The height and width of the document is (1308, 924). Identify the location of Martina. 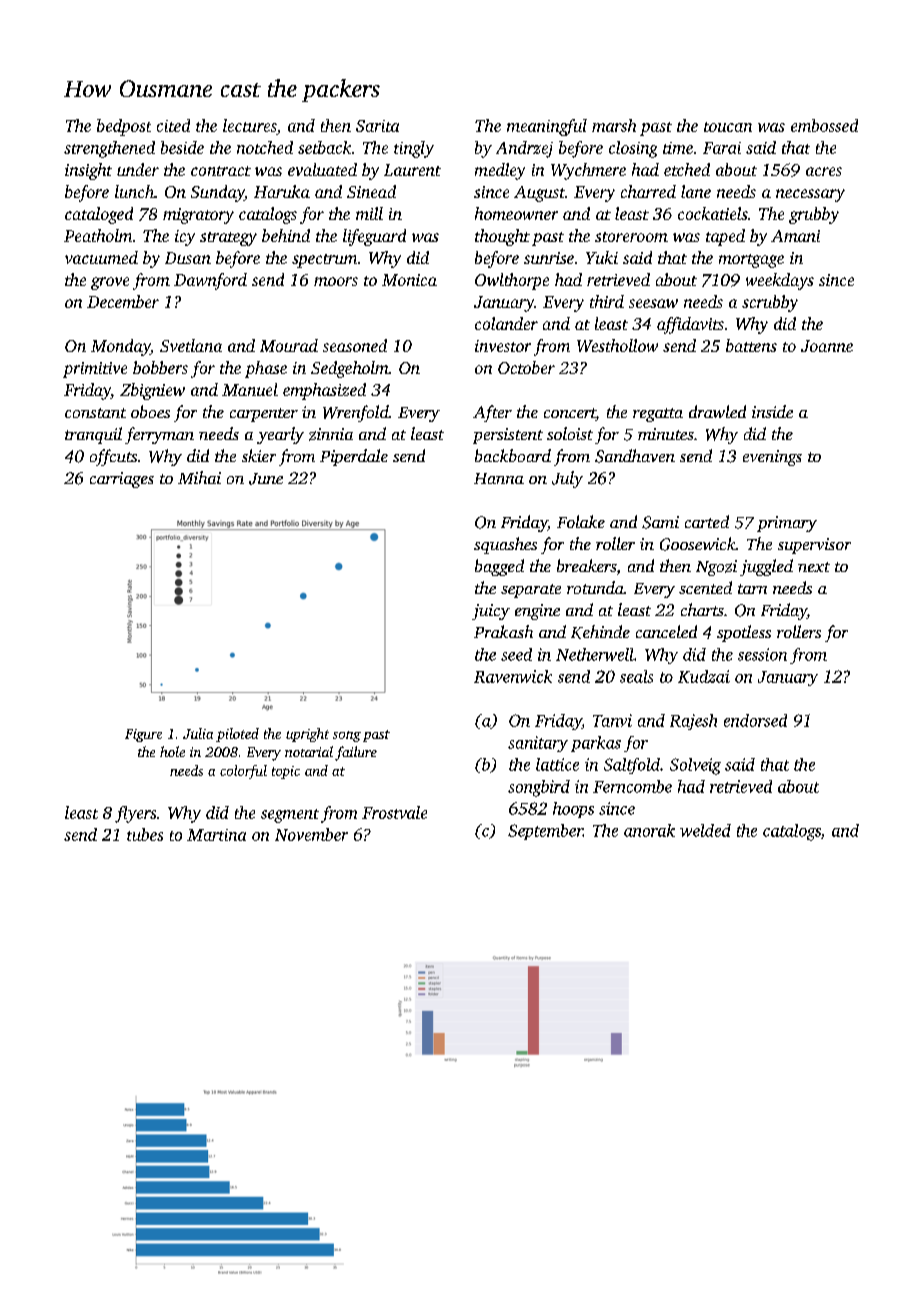
(216, 835).
